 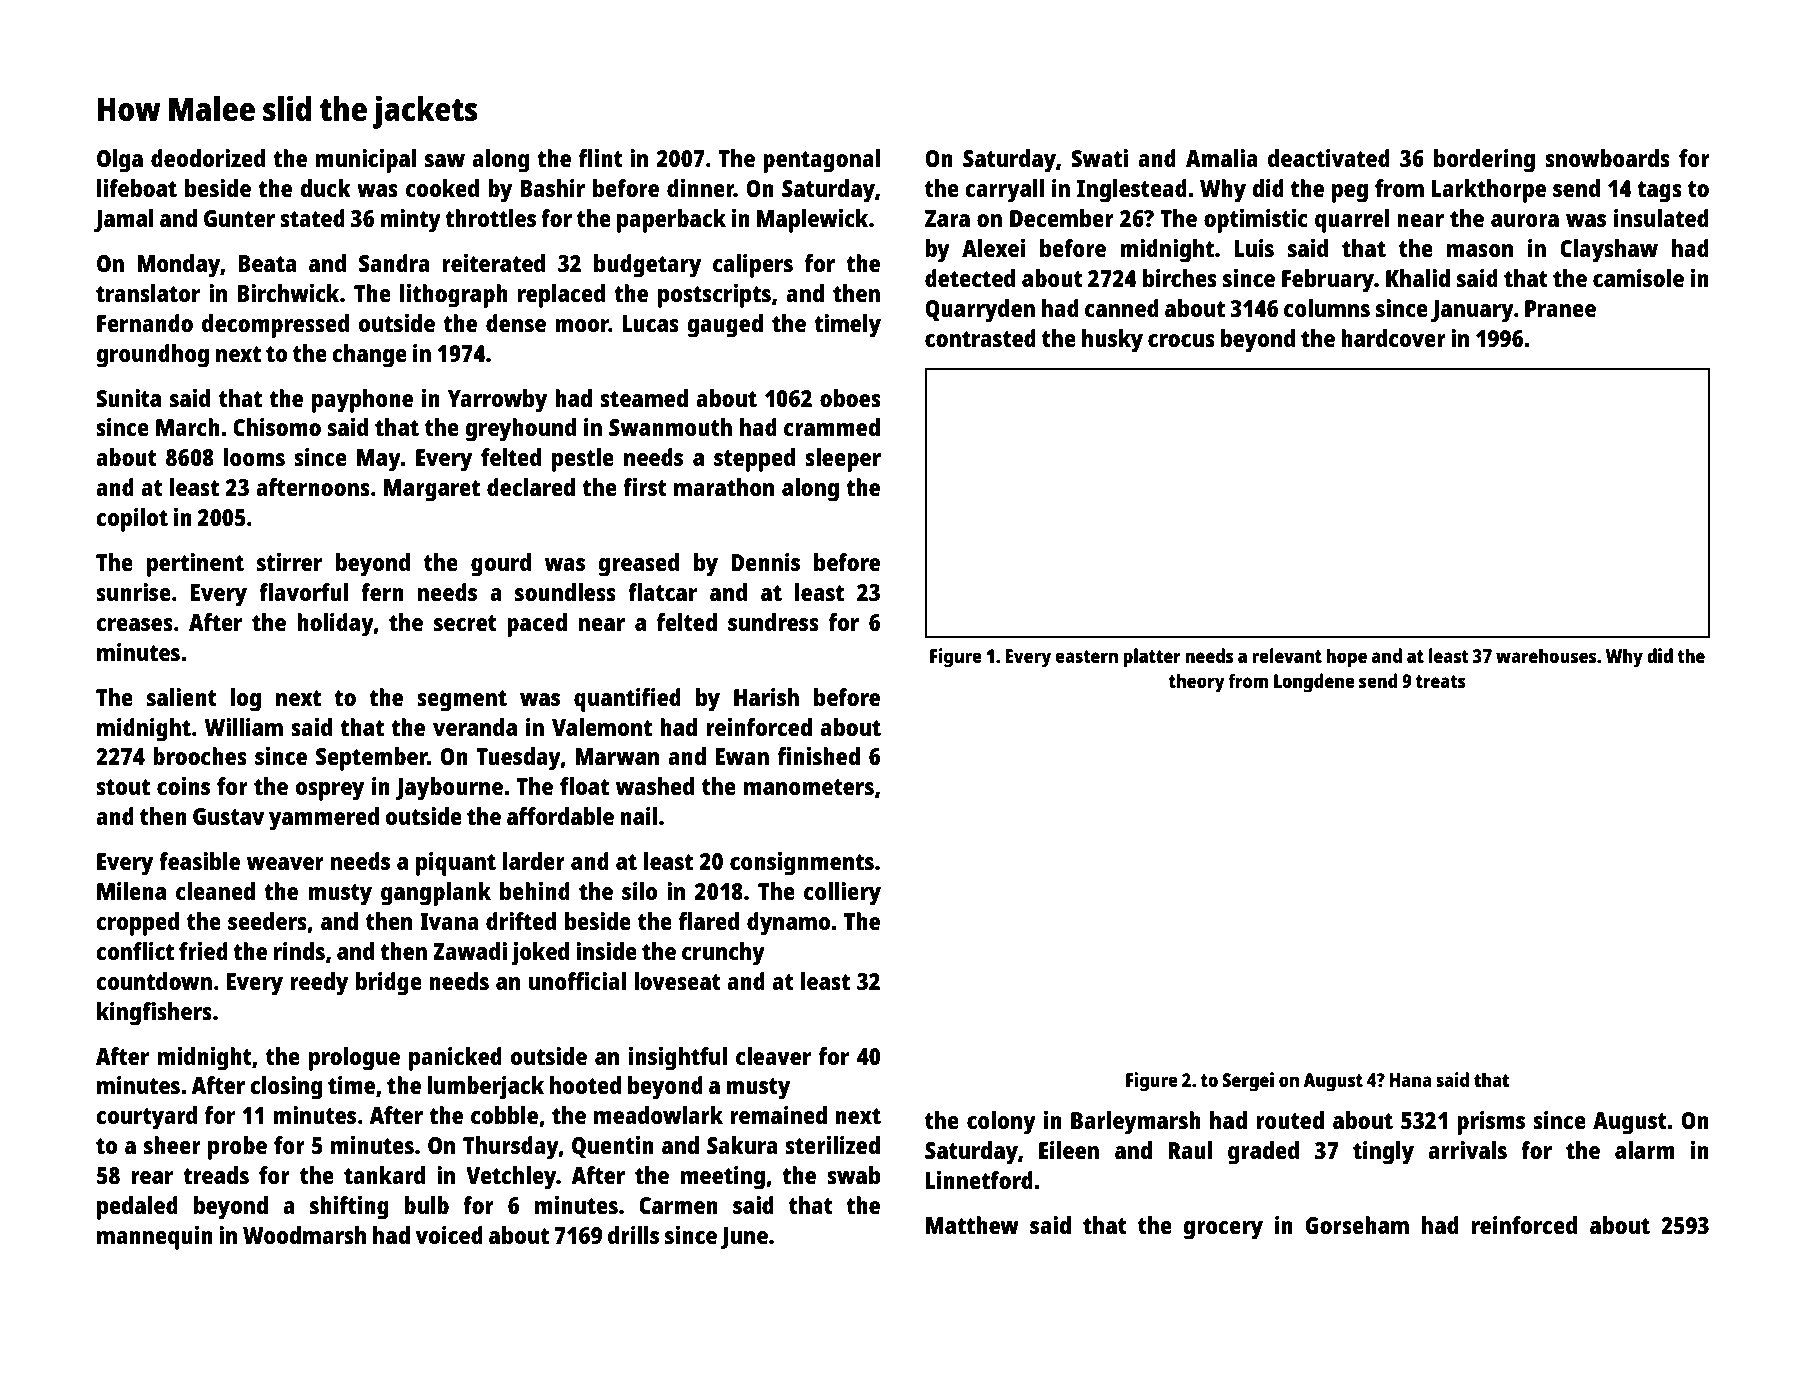 I want to click on treats, so click(x=1441, y=681).
